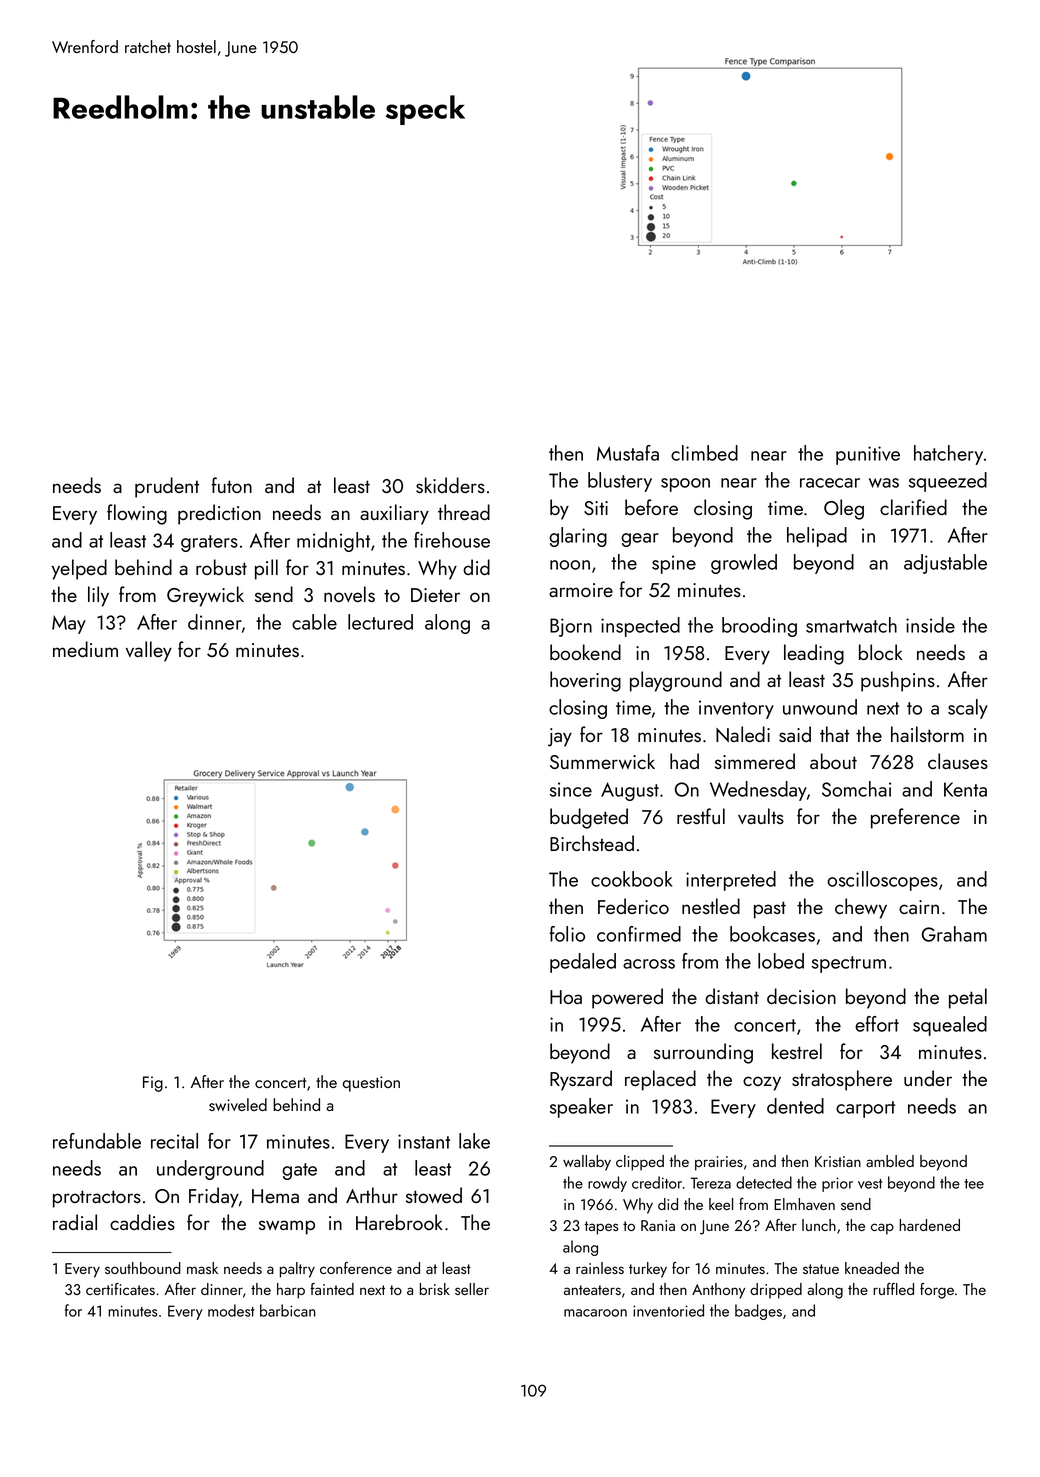 This screenshot has height=1477, width=1040. What do you see at coordinates (472, 1289) in the screenshot?
I see `seller` at bounding box center [472, 1289].
